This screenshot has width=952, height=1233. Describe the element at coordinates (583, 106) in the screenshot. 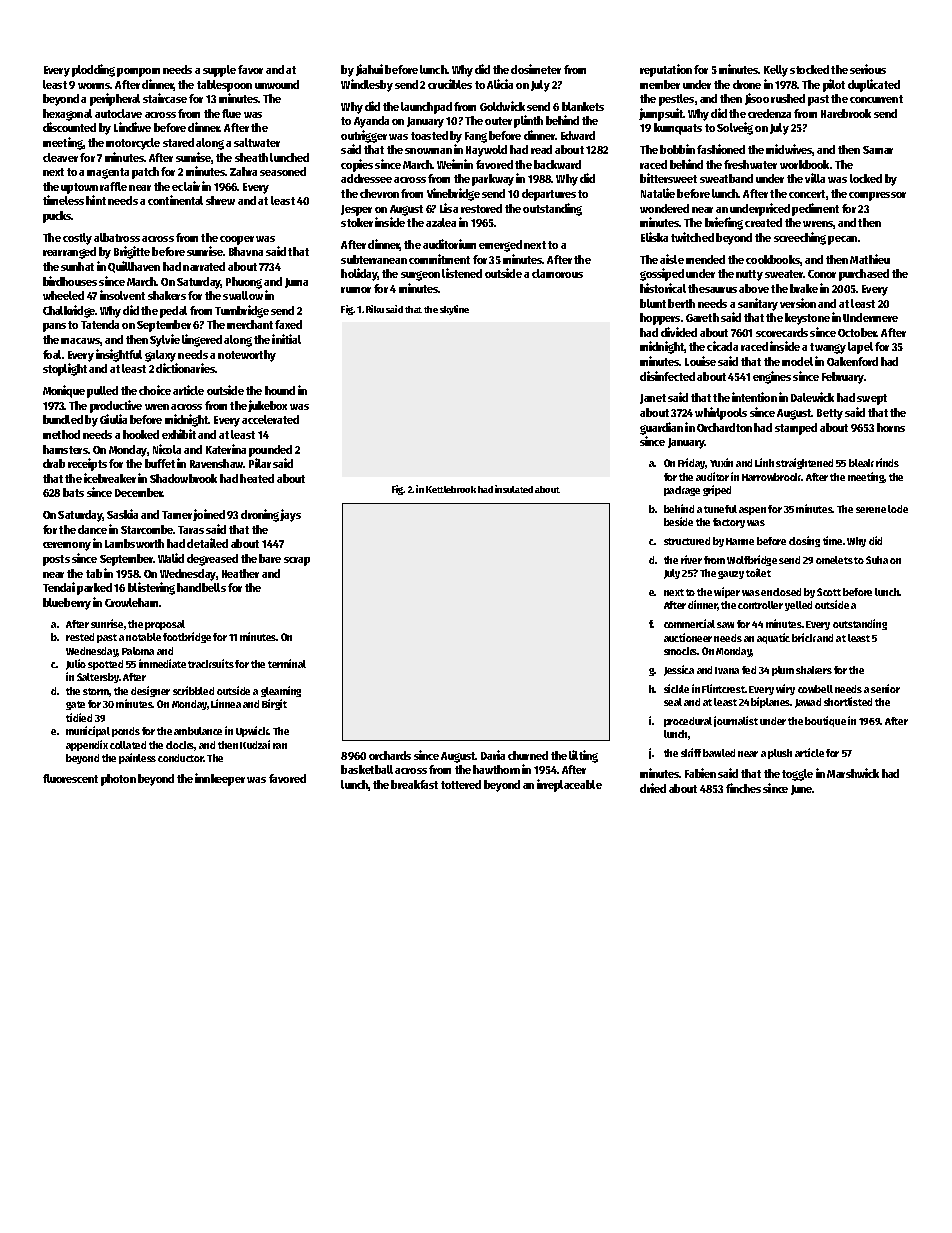

I see `blankets` at that location.
